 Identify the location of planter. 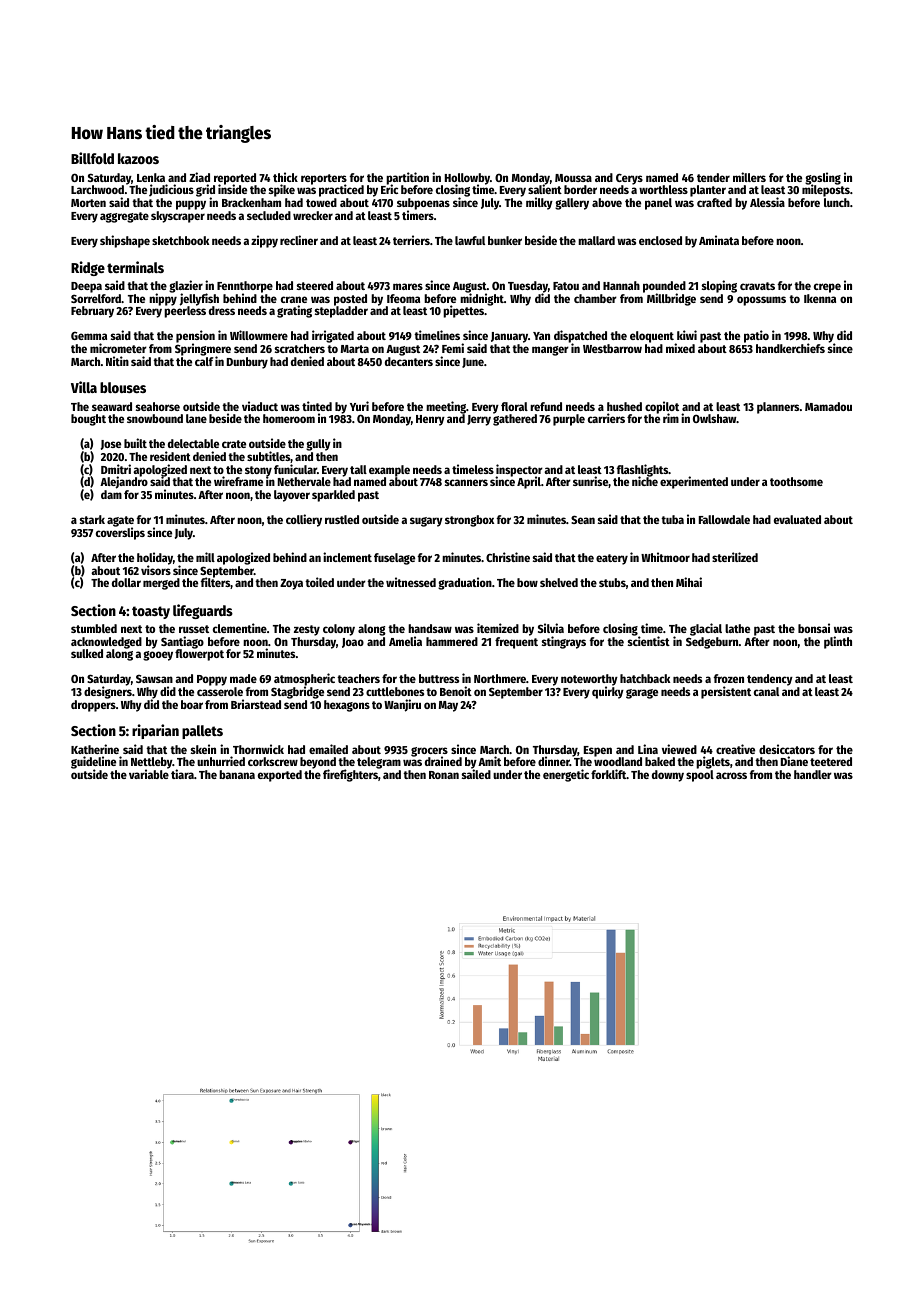
(708, 191).
